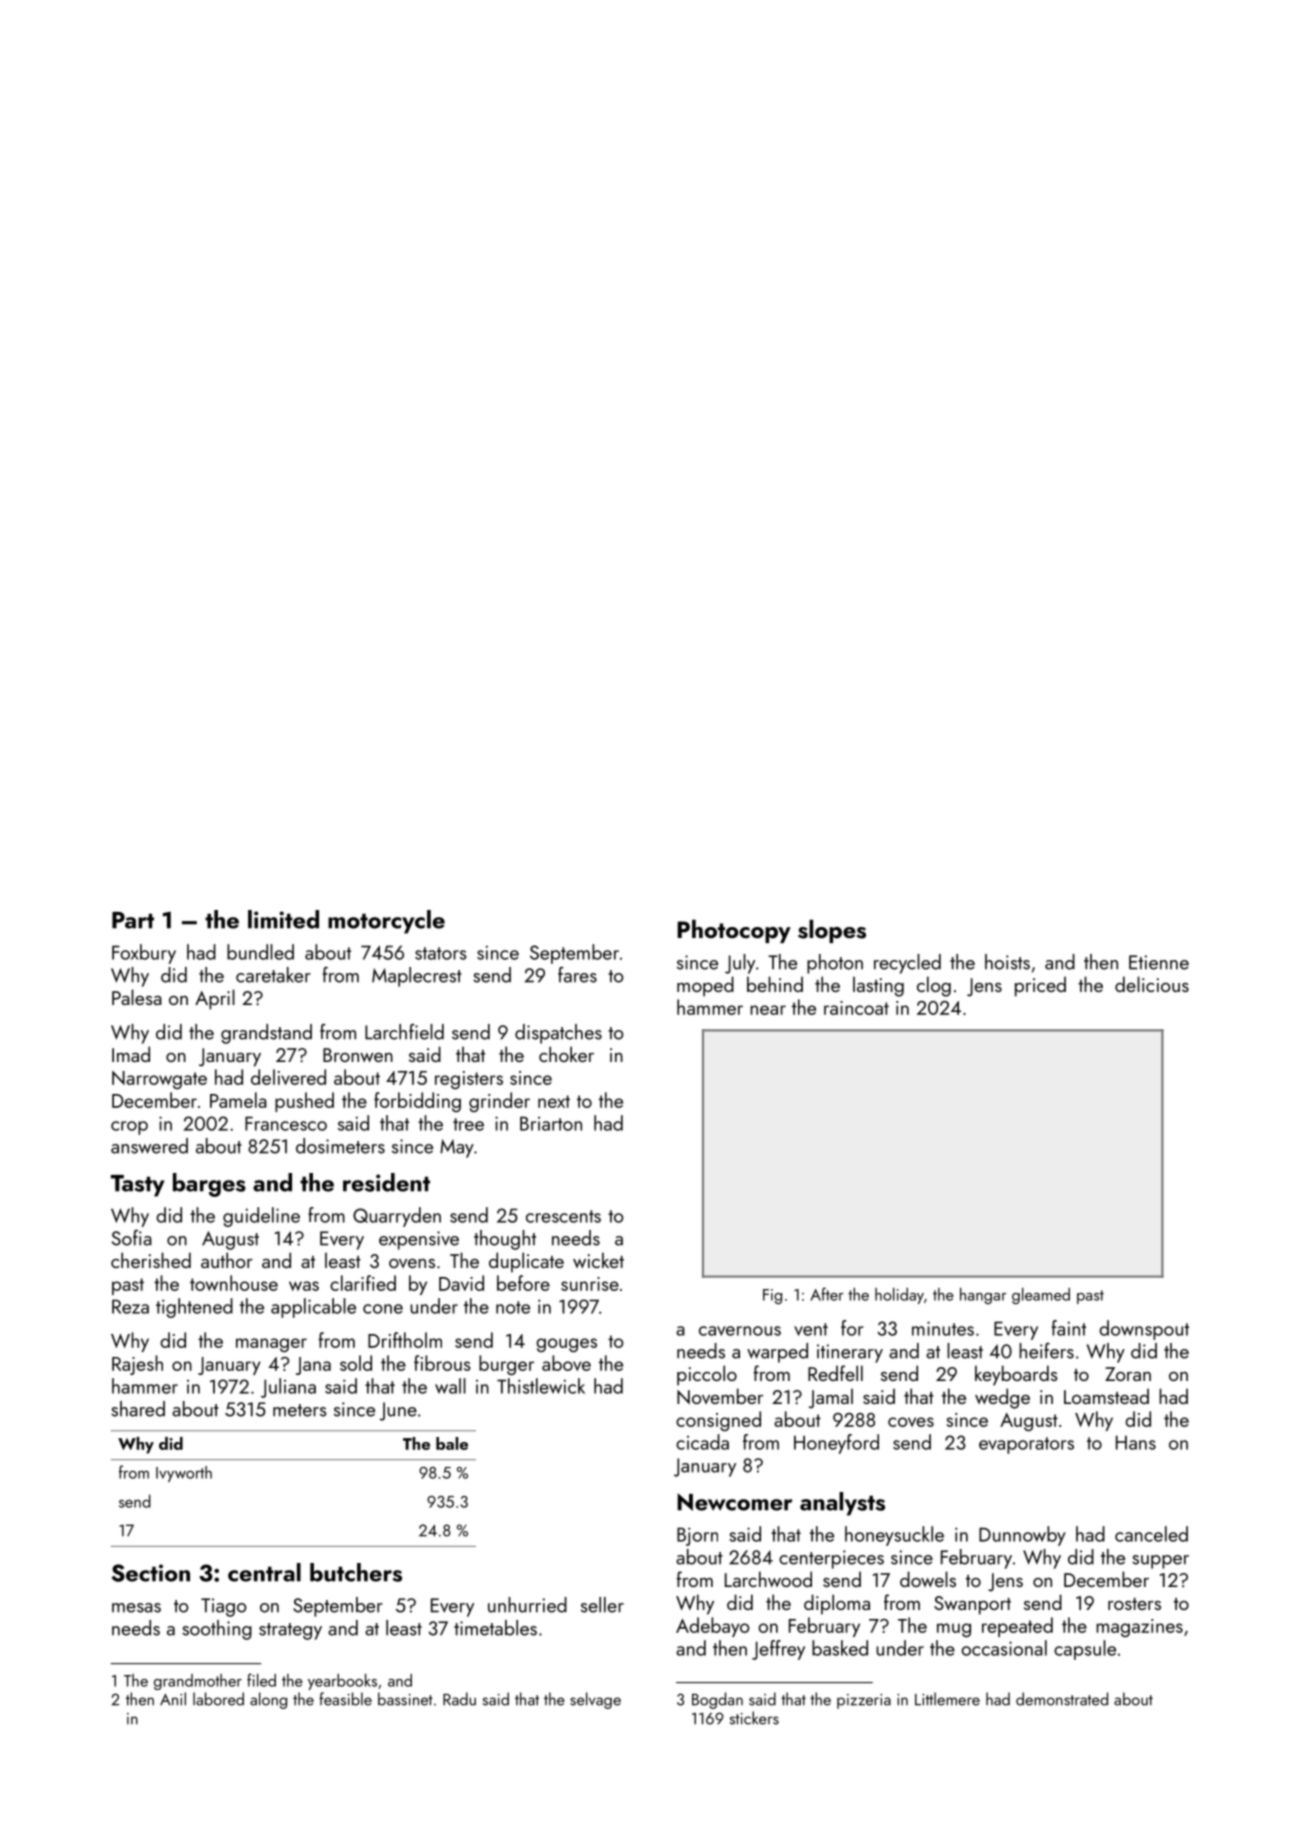  I want to click on stickers, so click(754, 1718).
